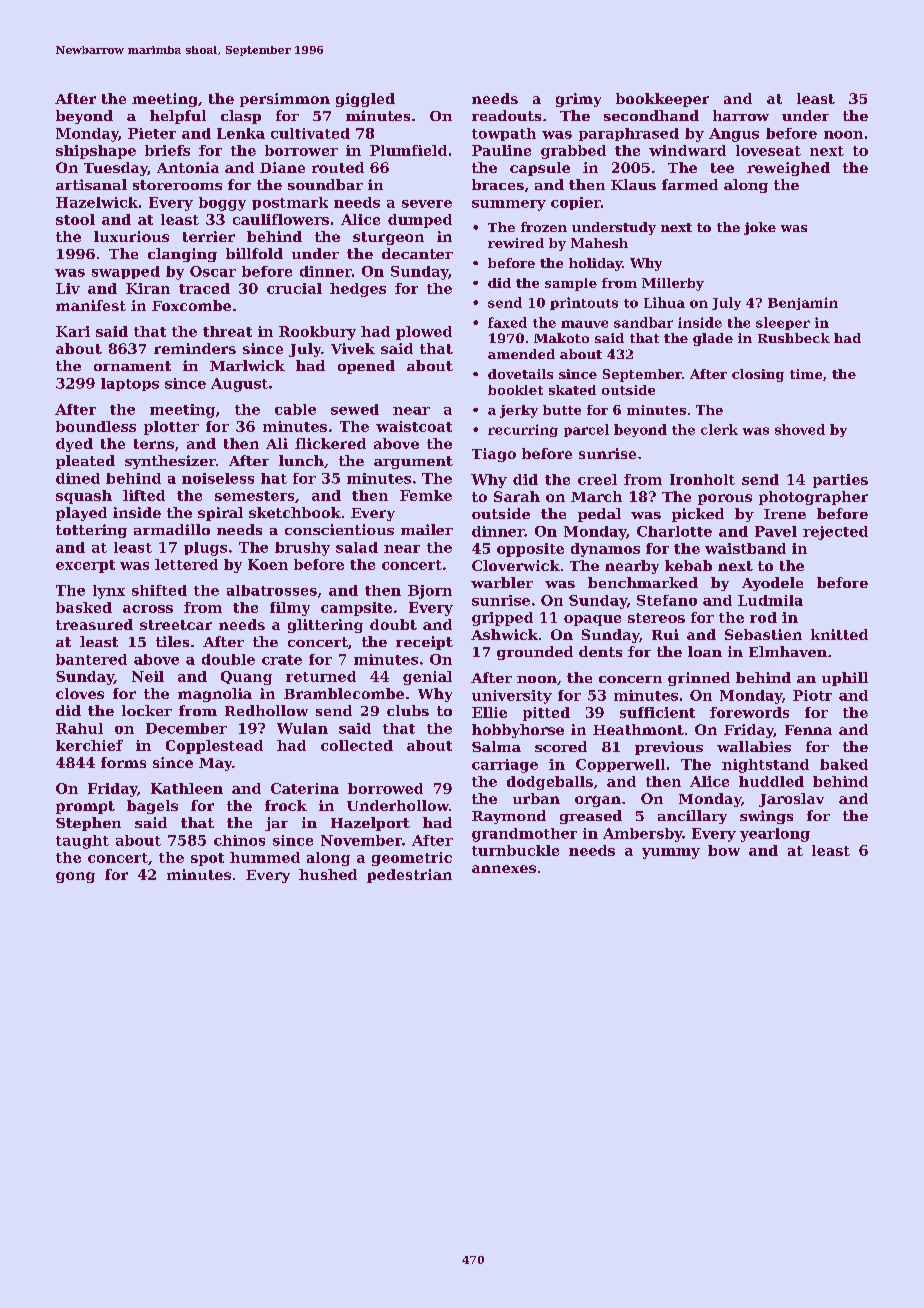  What do you see at coordinates (353, 348) in the document?
I see `Vivek` at bounding box center [353, 348].
